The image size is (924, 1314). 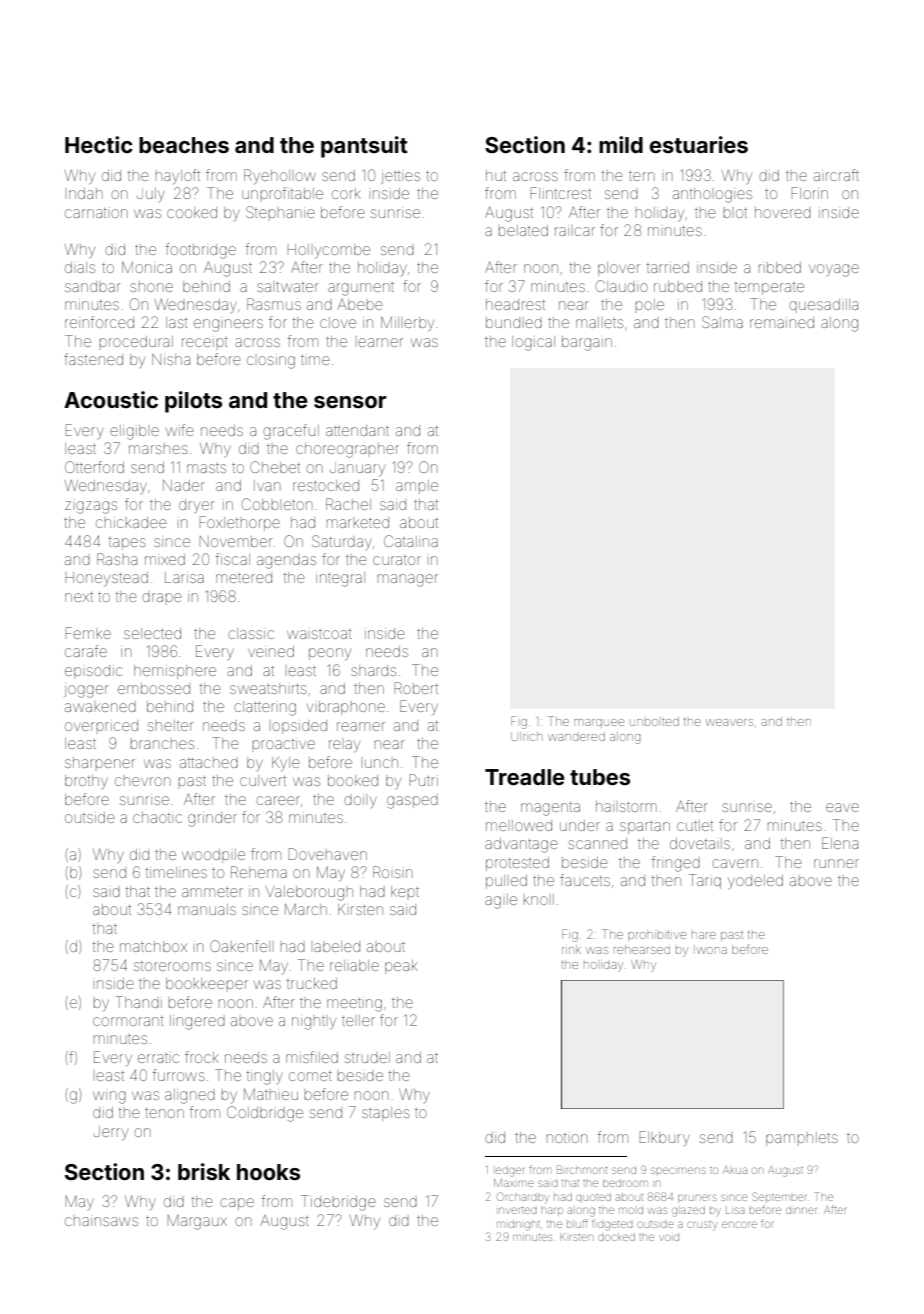 I want to click on chainsaws, so click(x=101, y=1221).
